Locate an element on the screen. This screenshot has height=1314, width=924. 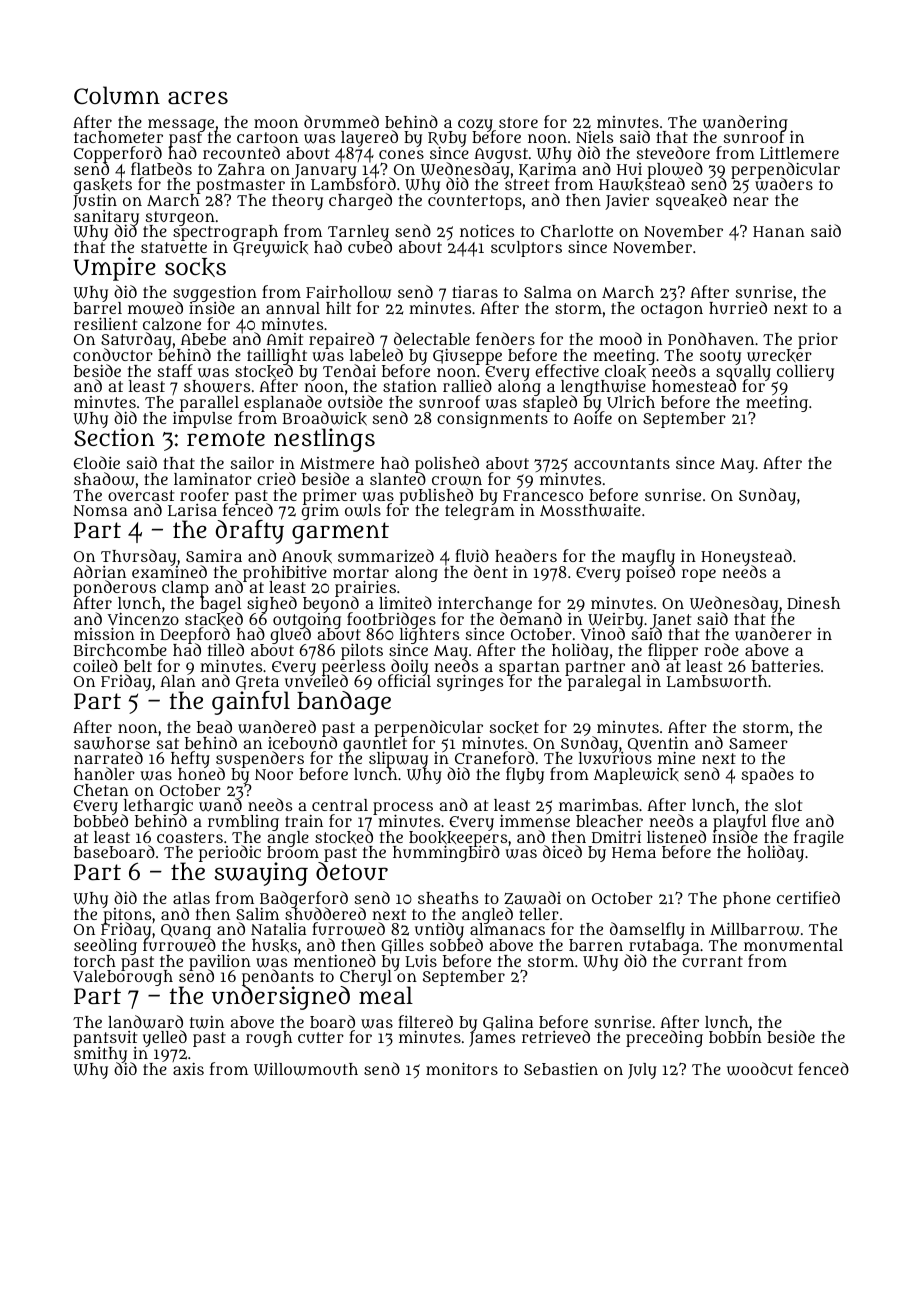
axis is located at coordinates (188, 1069).
